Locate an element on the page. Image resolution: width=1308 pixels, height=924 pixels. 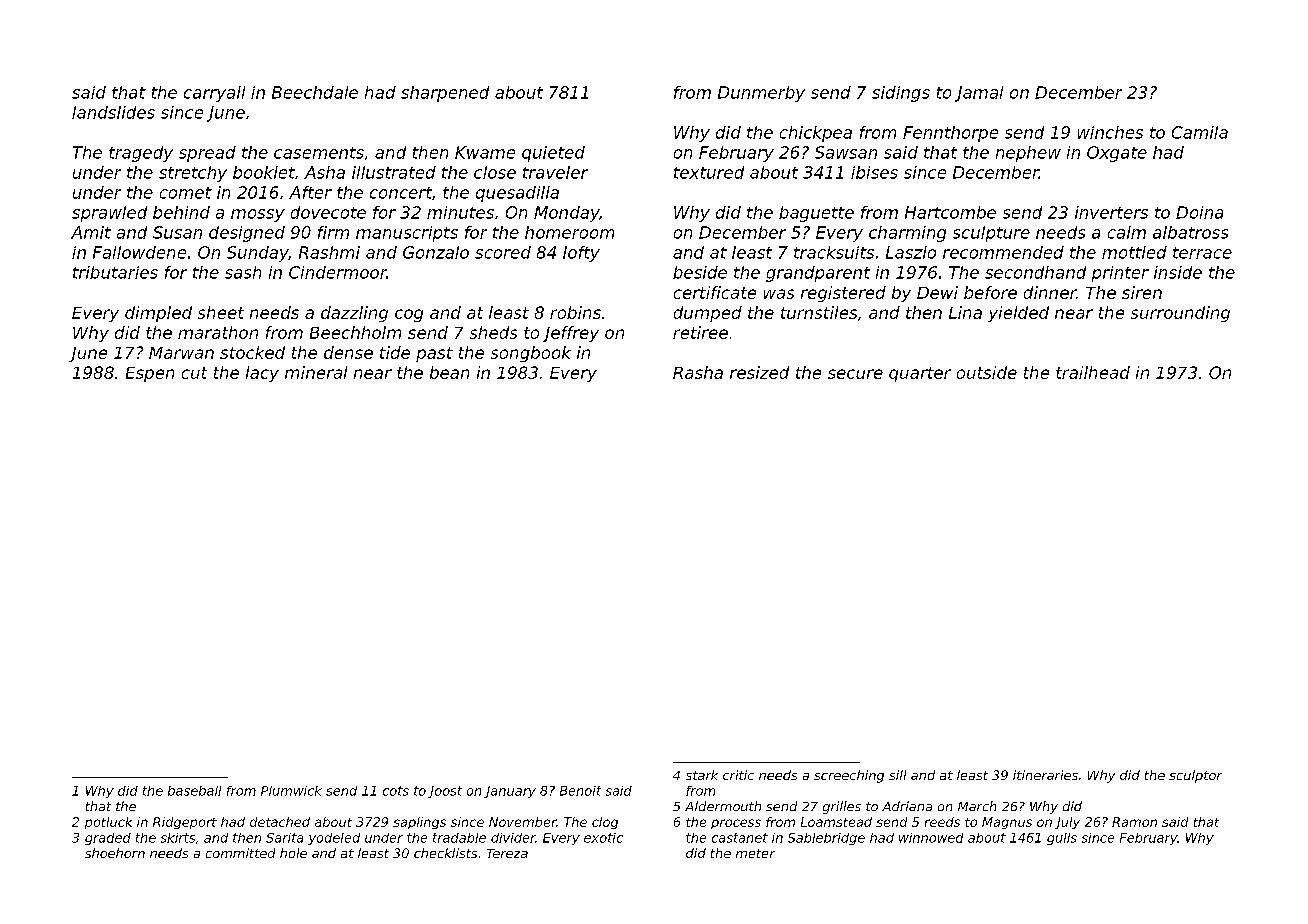
shoehorn is located at coordinates (115, 853).
